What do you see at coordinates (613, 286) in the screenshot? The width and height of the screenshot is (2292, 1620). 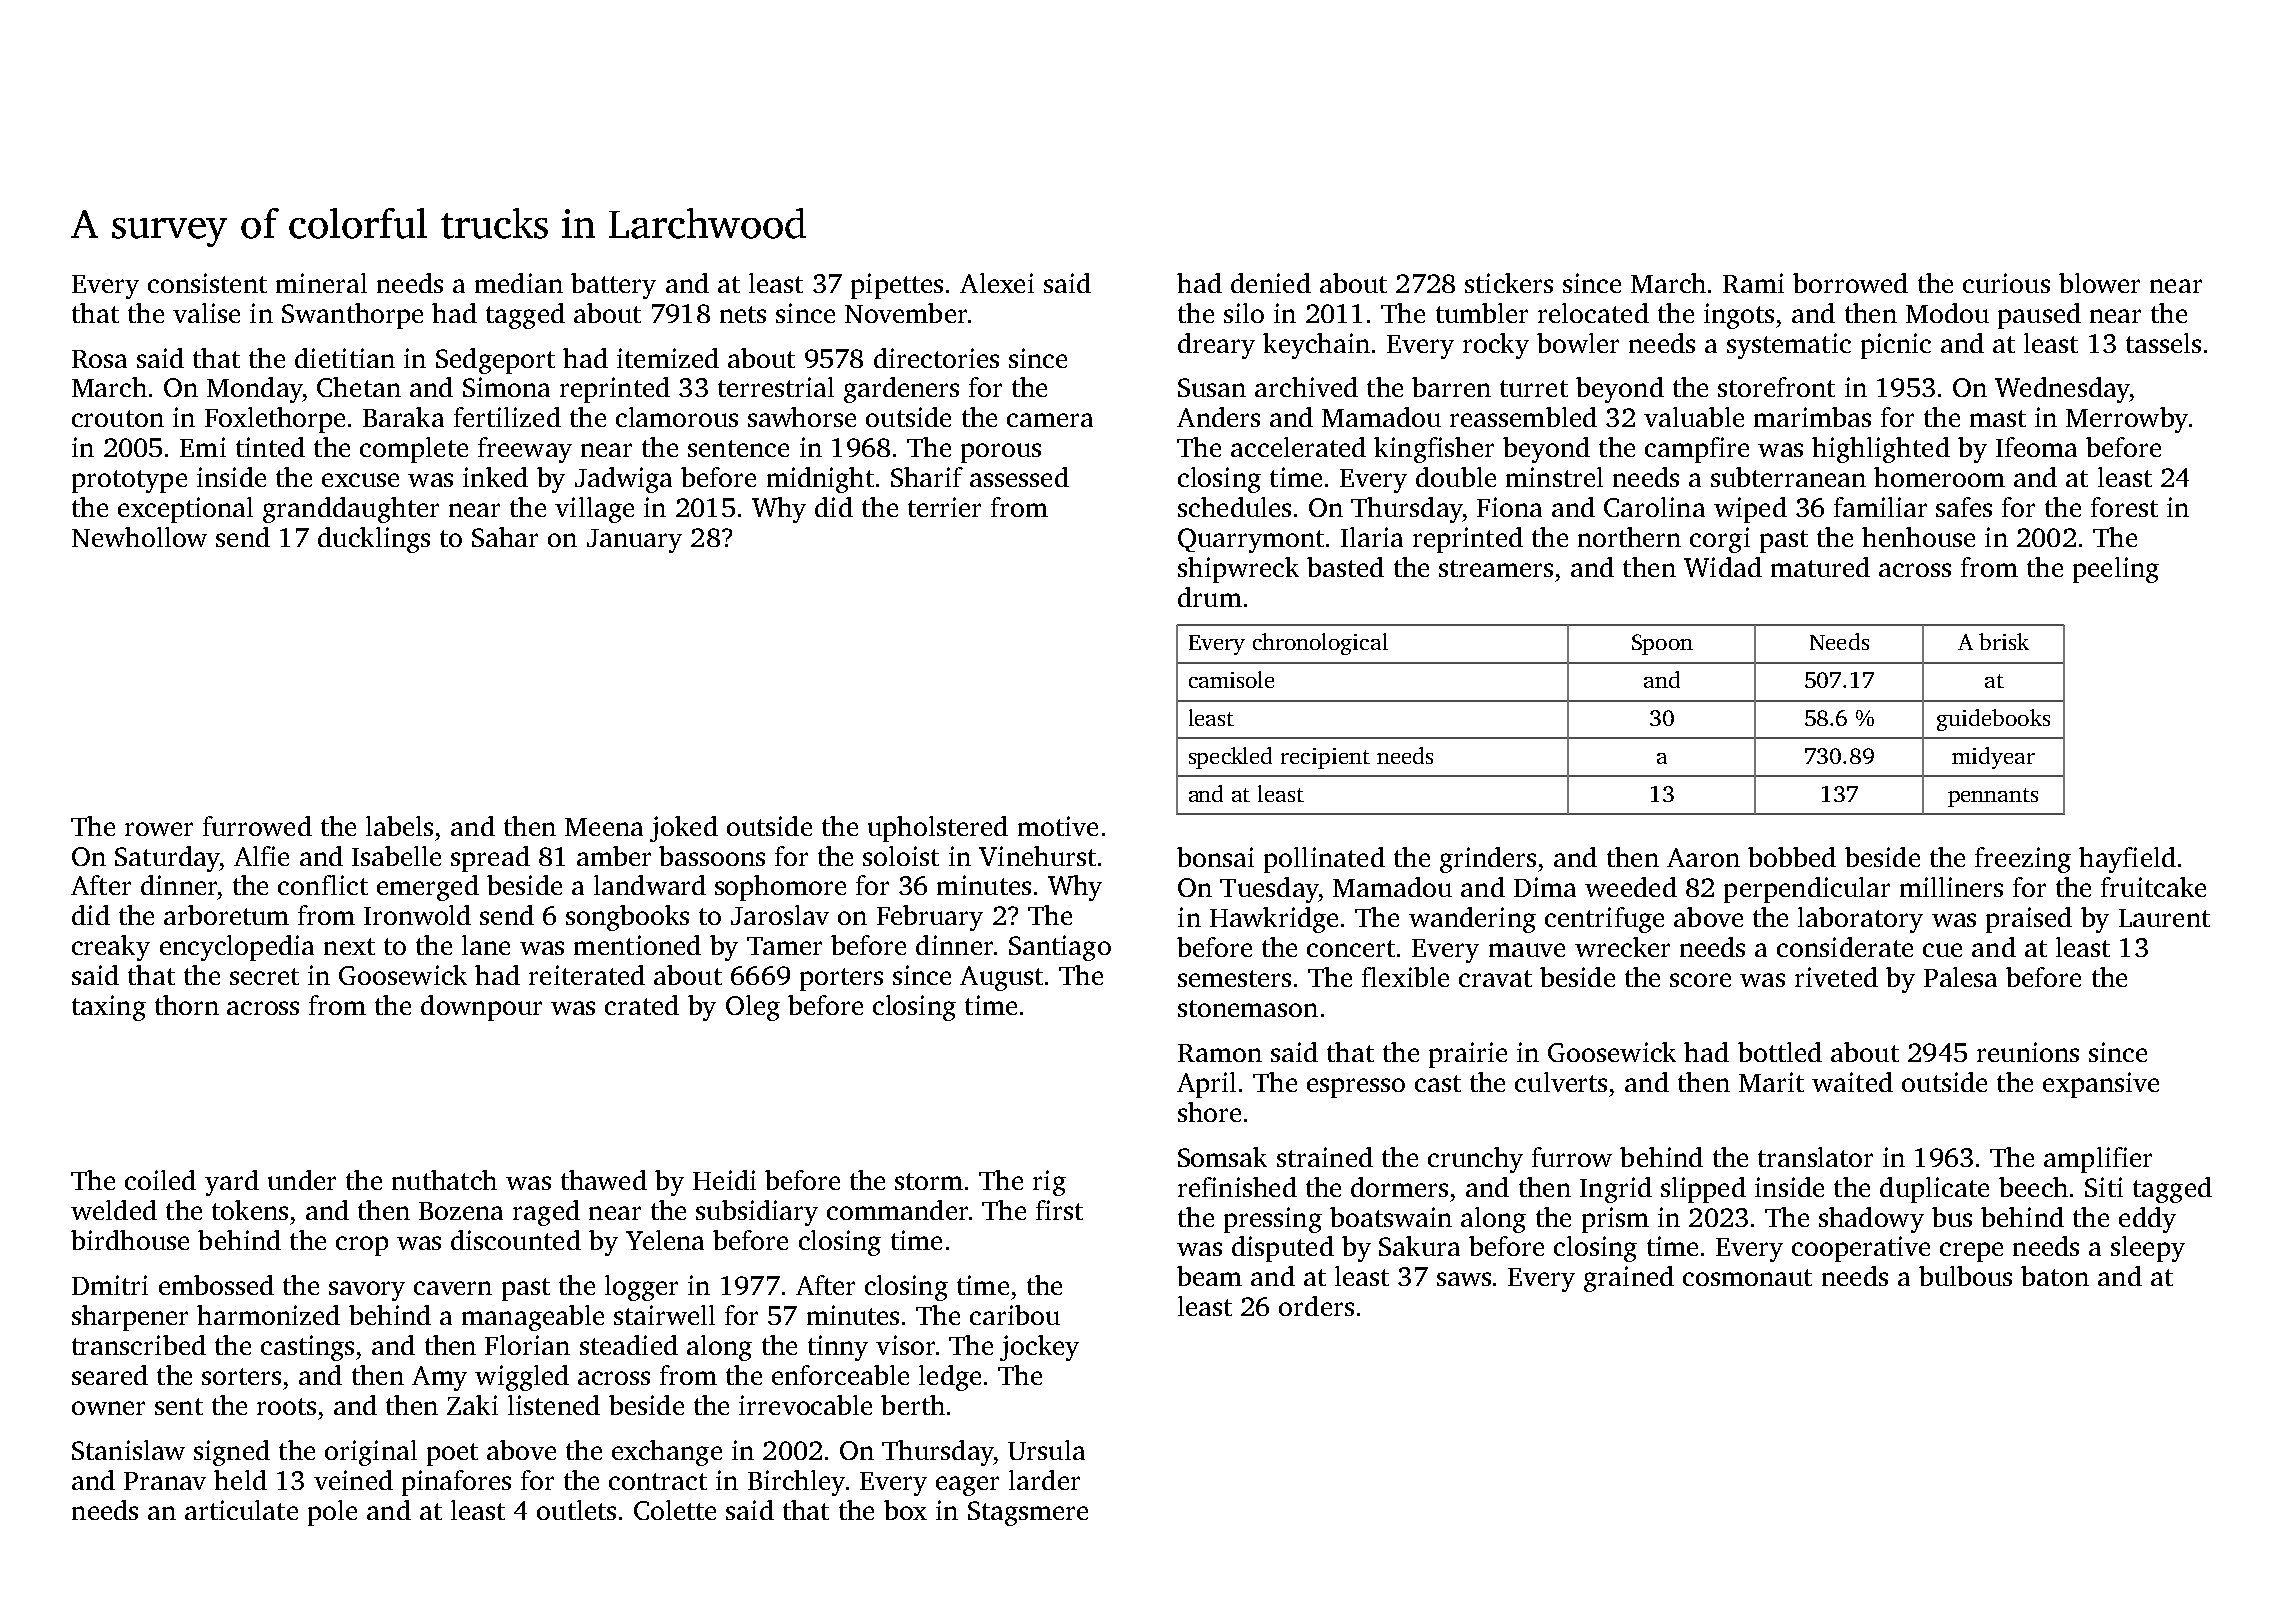 I see `battery` at bounding box center [613, 286].
